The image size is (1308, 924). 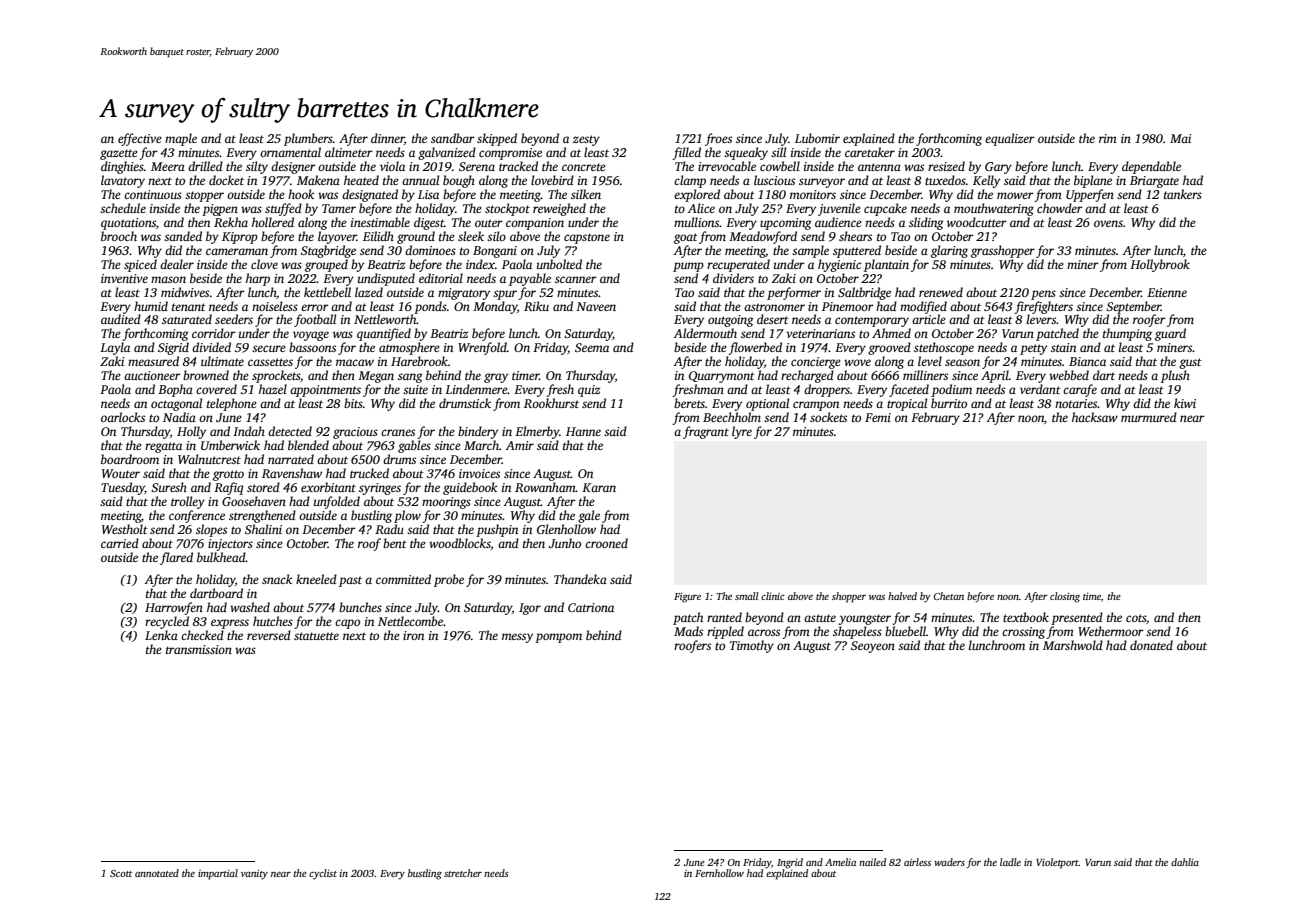 What do you see at coordinates (174, 608) in the image?
I see `Harrowfen` at bounding box center [174, 608].
